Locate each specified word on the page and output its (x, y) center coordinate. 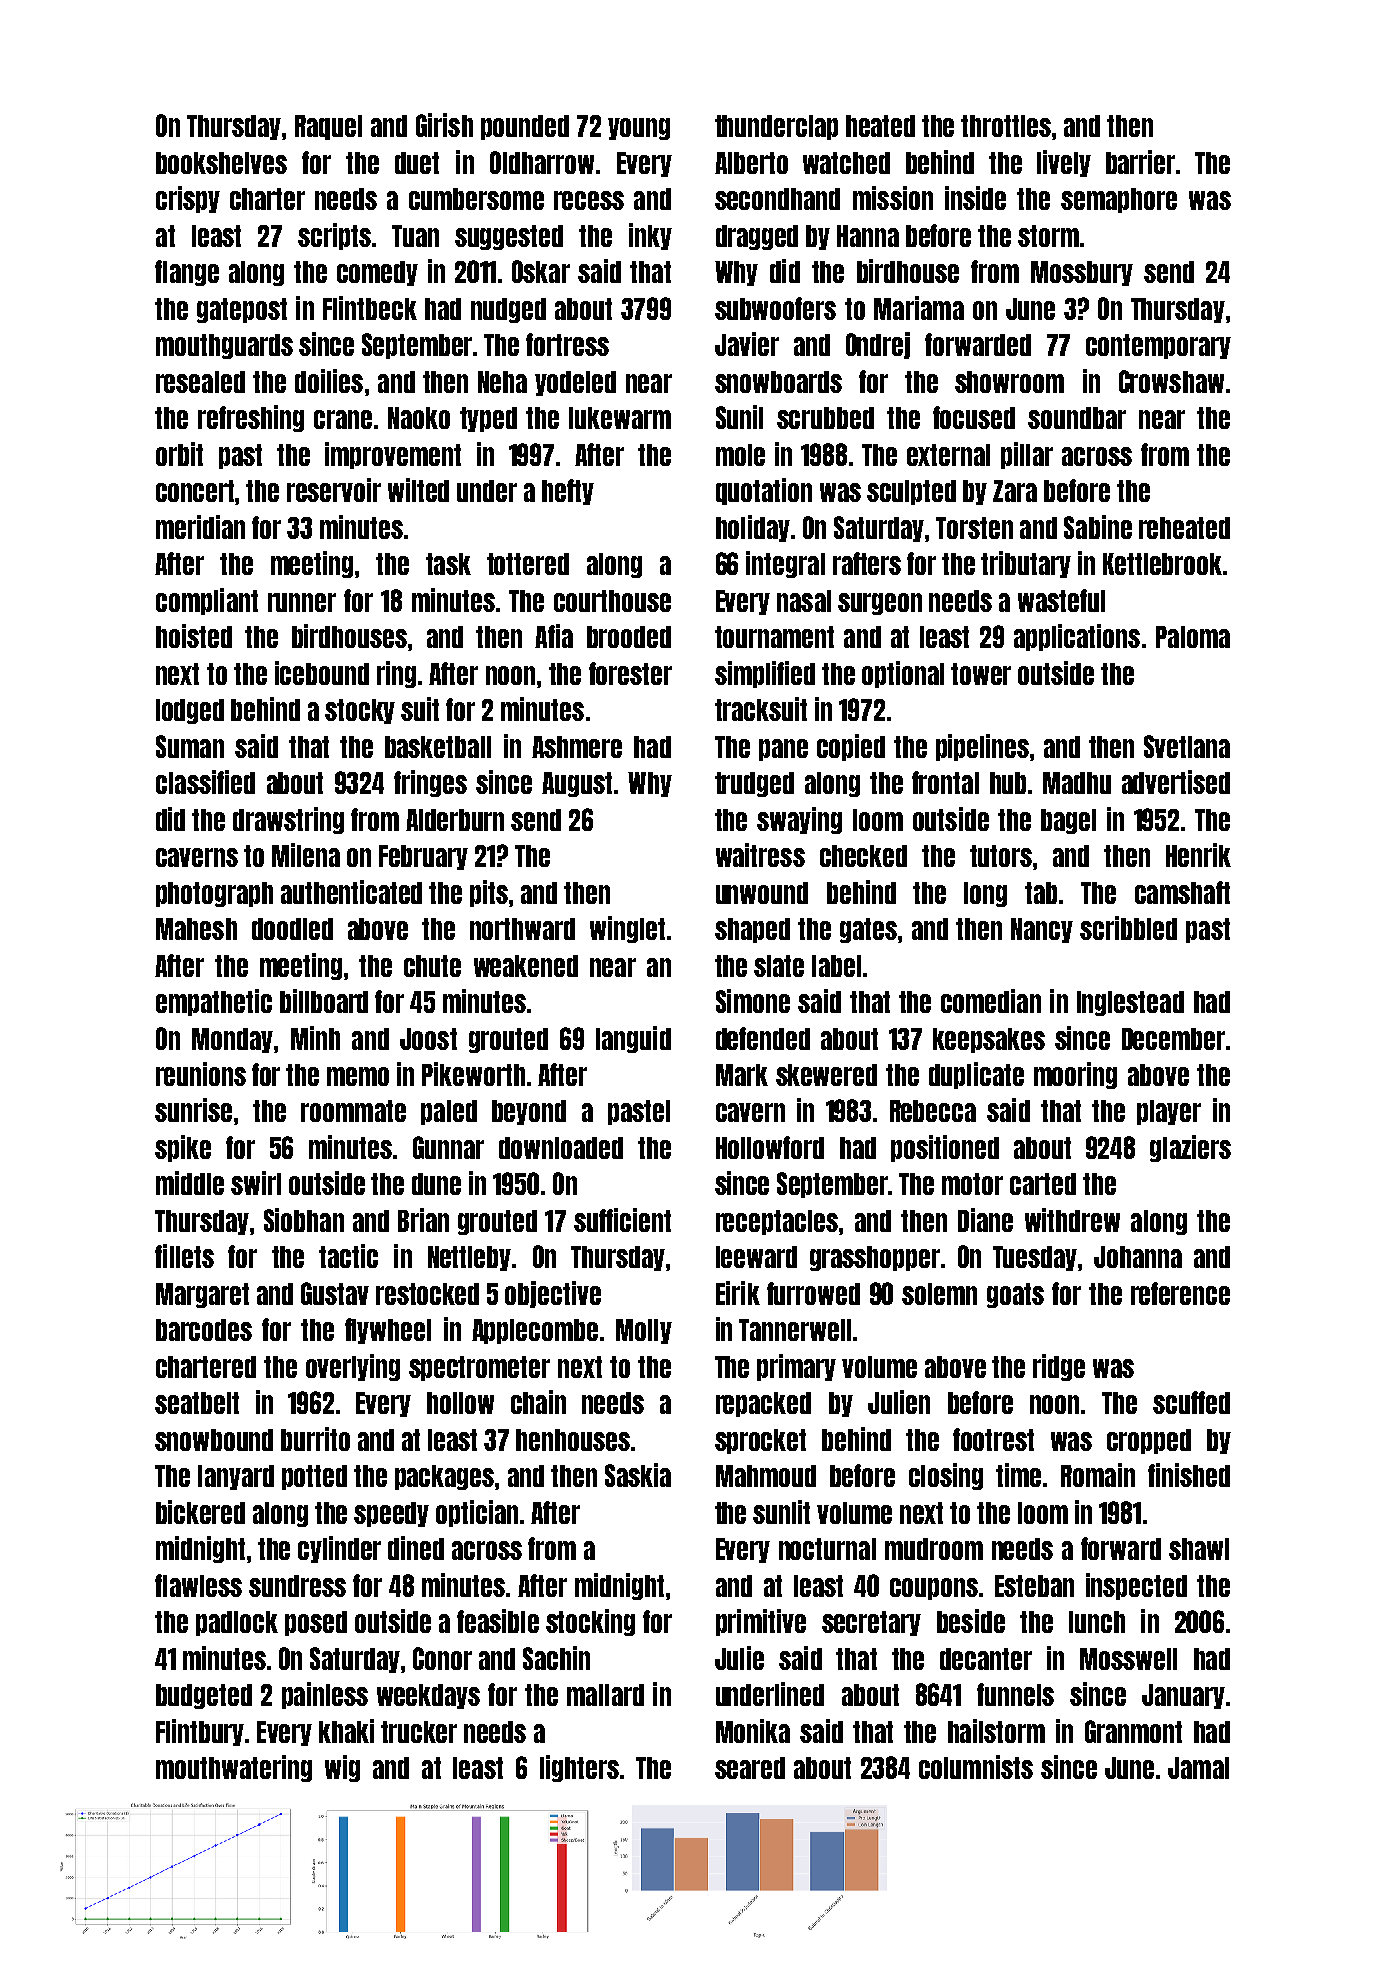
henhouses (573, 1440)
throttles (1006, 126)
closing (946, 1476)
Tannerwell (795, 1330)
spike (183, 1148)
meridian (200, 527)
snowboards (778, 382)
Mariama (919, 308)
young (639, 129)
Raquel (328, 127)
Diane (985, 1220)
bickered (200, 1512)
